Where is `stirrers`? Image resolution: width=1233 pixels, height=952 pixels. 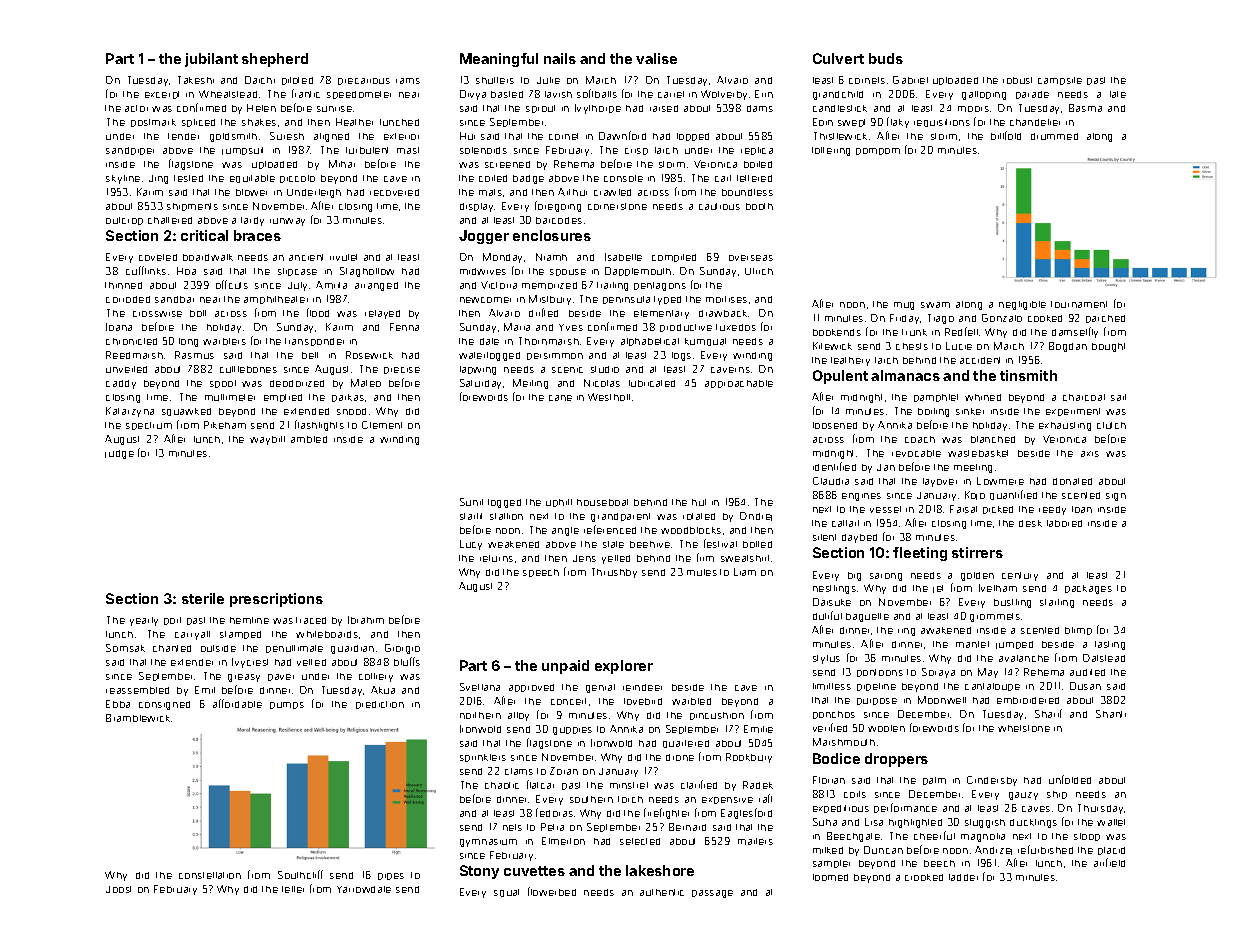
stirrers is located at coordinates (977, 552).
